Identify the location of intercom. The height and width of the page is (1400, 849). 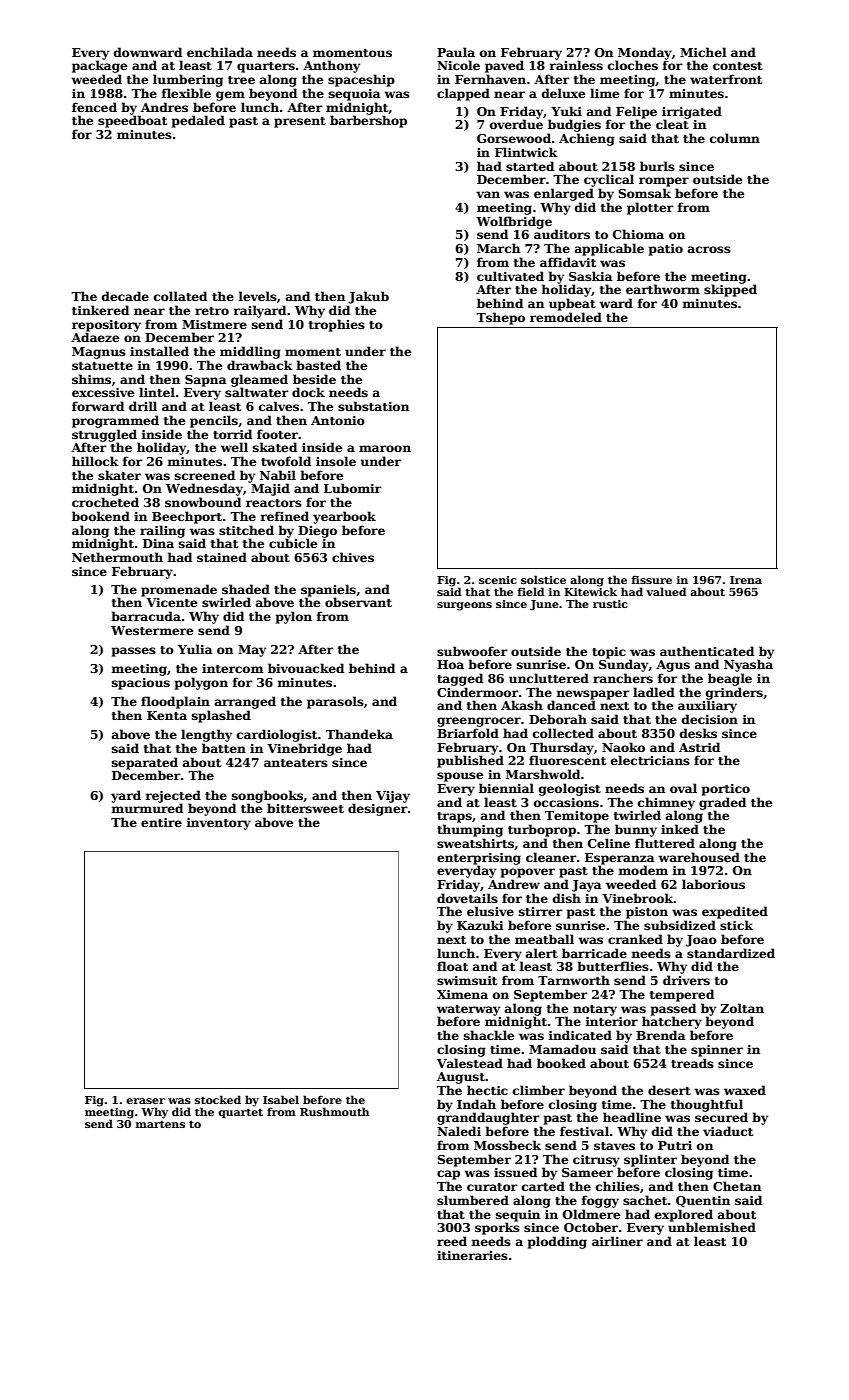
(232, 668).
